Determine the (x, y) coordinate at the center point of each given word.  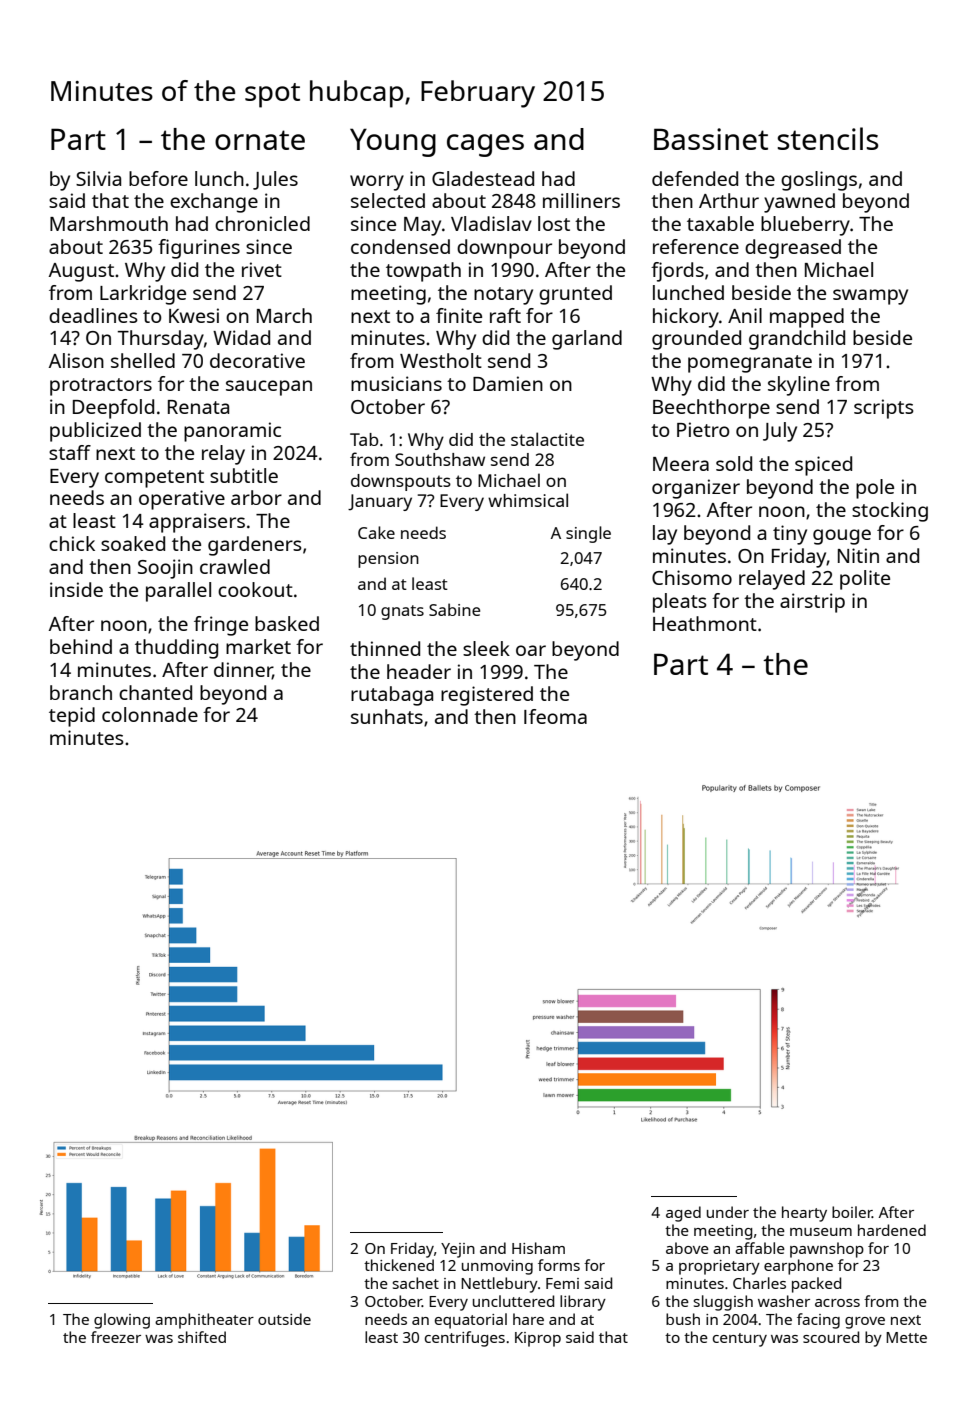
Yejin (458, 1250)
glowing (122, 1321)
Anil (745, 315)
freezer (116, 1337)
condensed (400, 246)
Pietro (703, 429)
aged (683, 1214)
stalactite (547, 439)
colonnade (150, 714)
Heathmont (705, 623)
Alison (76, 360)
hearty (804, 1214)
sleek (486, 648)
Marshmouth (109, 223)
